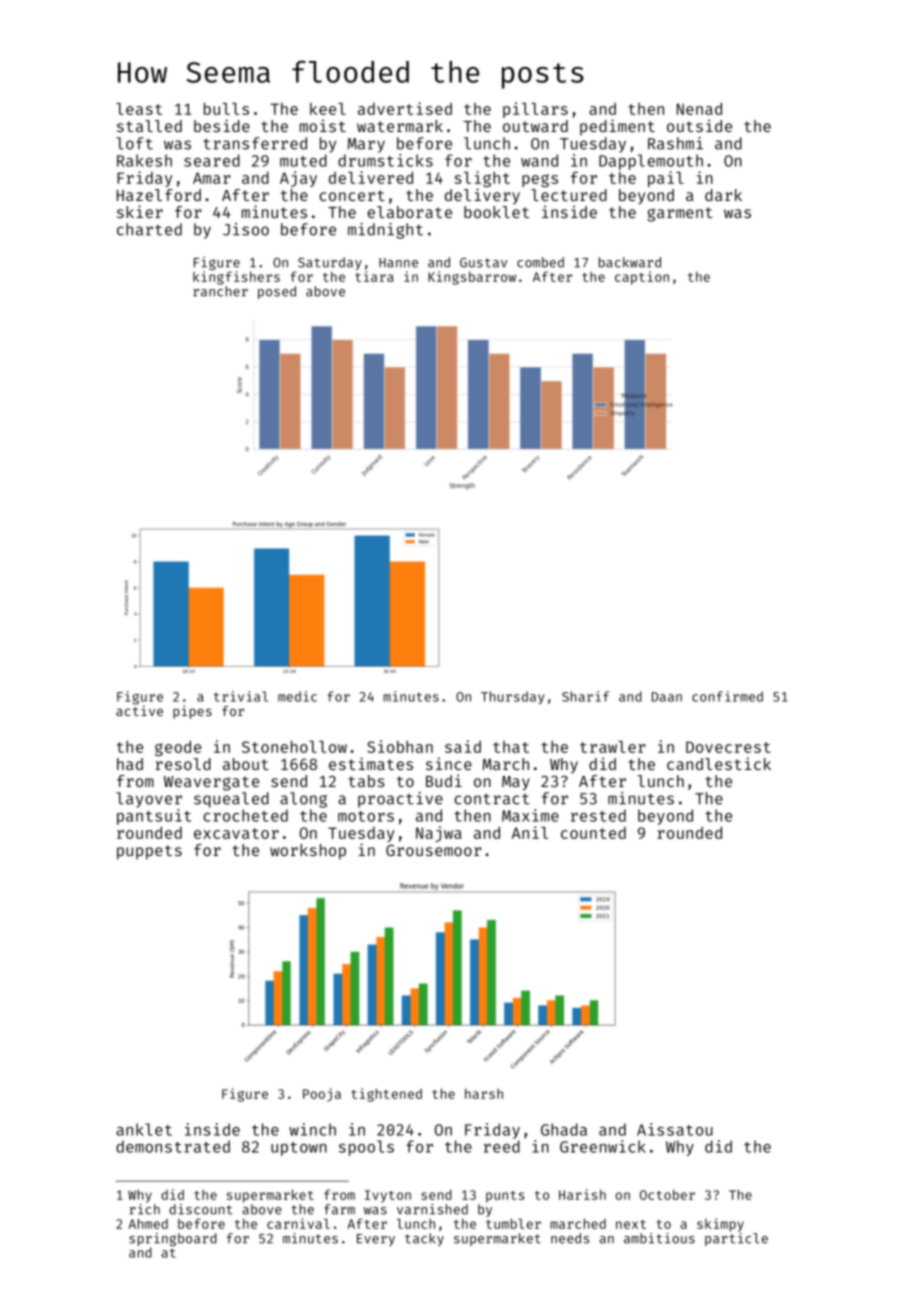  Describe the element at coordinates (699, 109) in the page. I see `Nenad` at that location.
